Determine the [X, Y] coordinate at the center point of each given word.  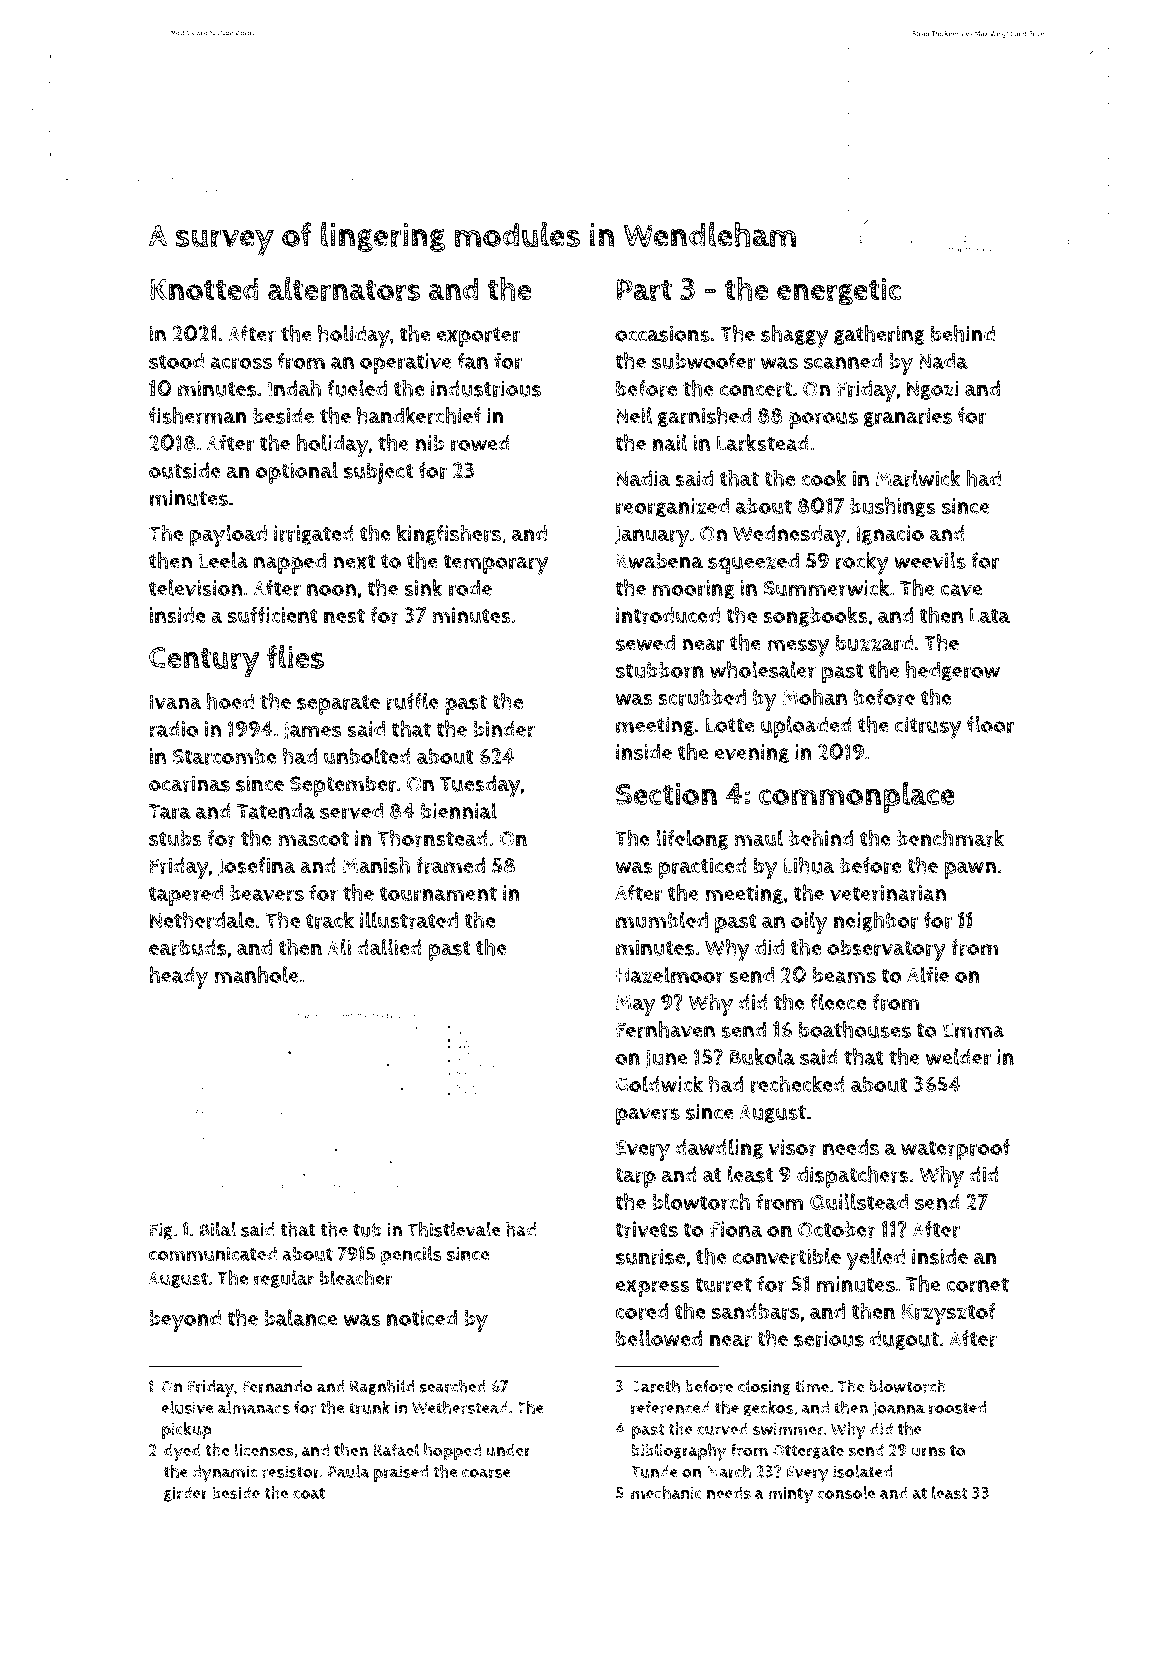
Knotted [204, 289]
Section [666, 793]
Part [644, 290]
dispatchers [853, 1177]
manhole [256, 974]
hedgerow [953, 671]
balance [300, 1317]
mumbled [662, 920]
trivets [646, 1229]
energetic [839, 292]
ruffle [412, 701]
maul [758, 838]
